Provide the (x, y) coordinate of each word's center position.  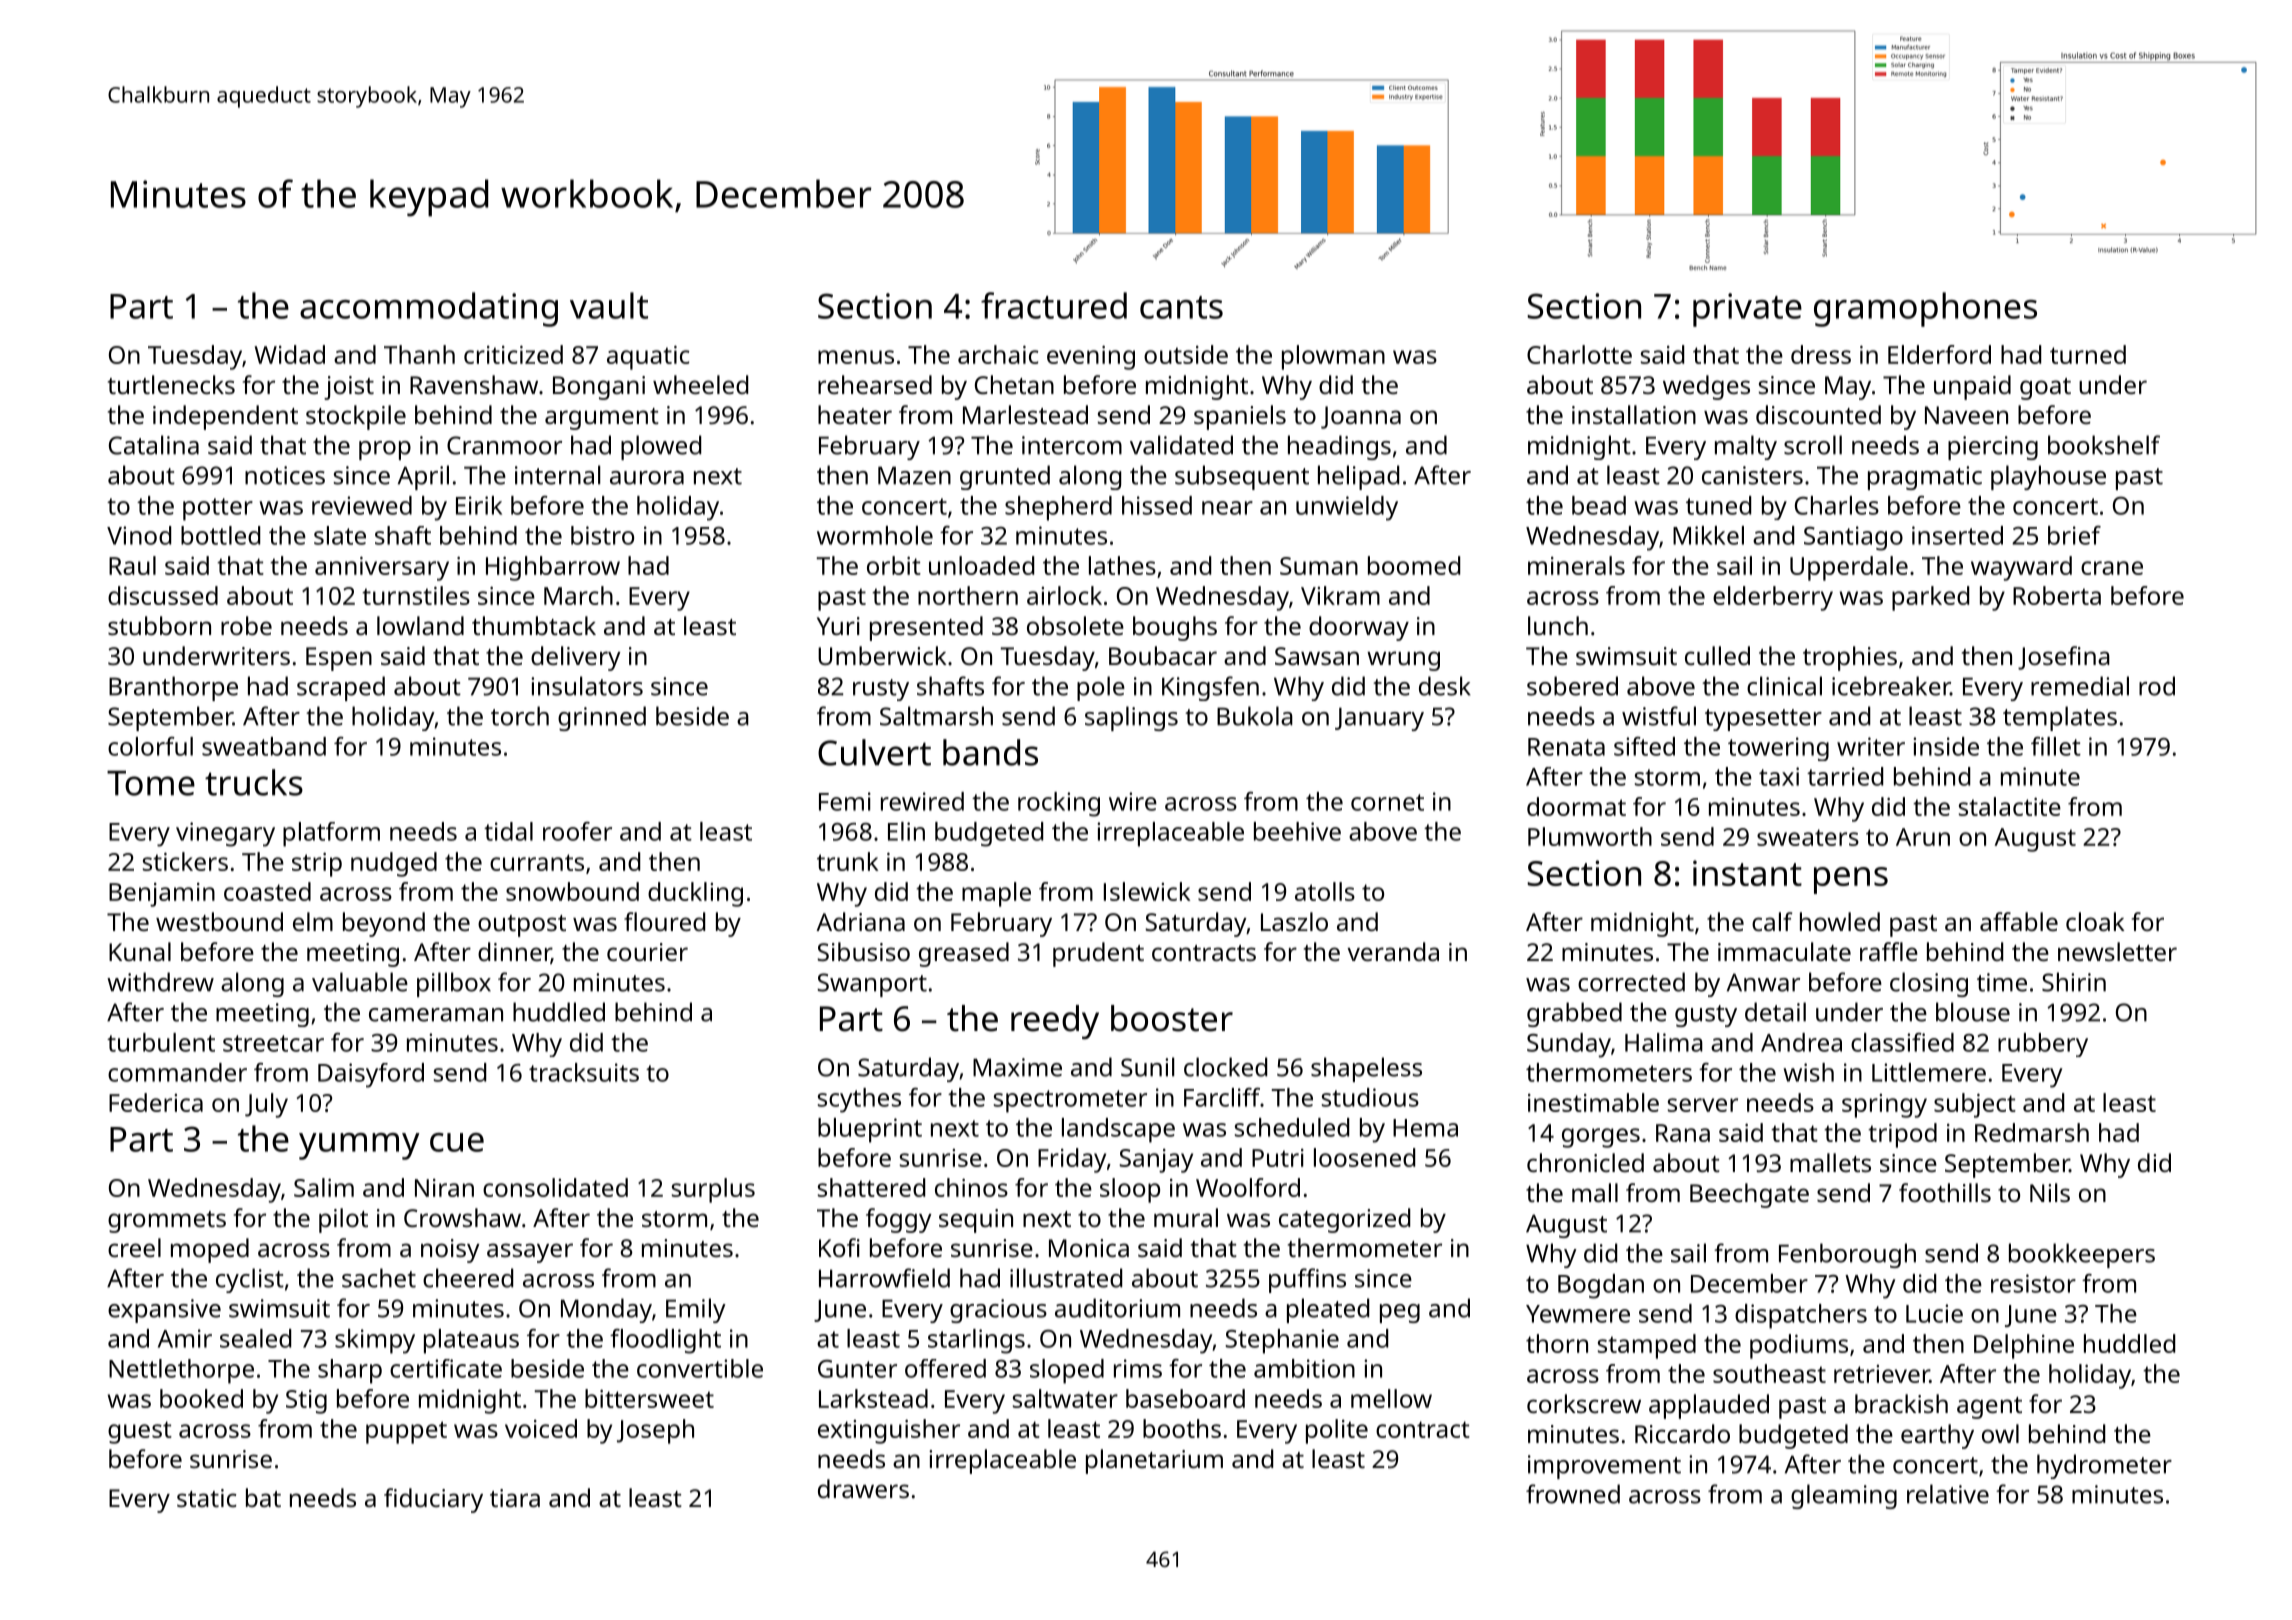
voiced (541, 1428)
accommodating (429, 309)
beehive (1297, 831)
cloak (2095, 921)
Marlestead (1025, 414)
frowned (1573, 1494)
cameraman (436, 1015)
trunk (847, 861)
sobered (1572, 686)
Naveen (1966, 415)
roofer (577, 831)
